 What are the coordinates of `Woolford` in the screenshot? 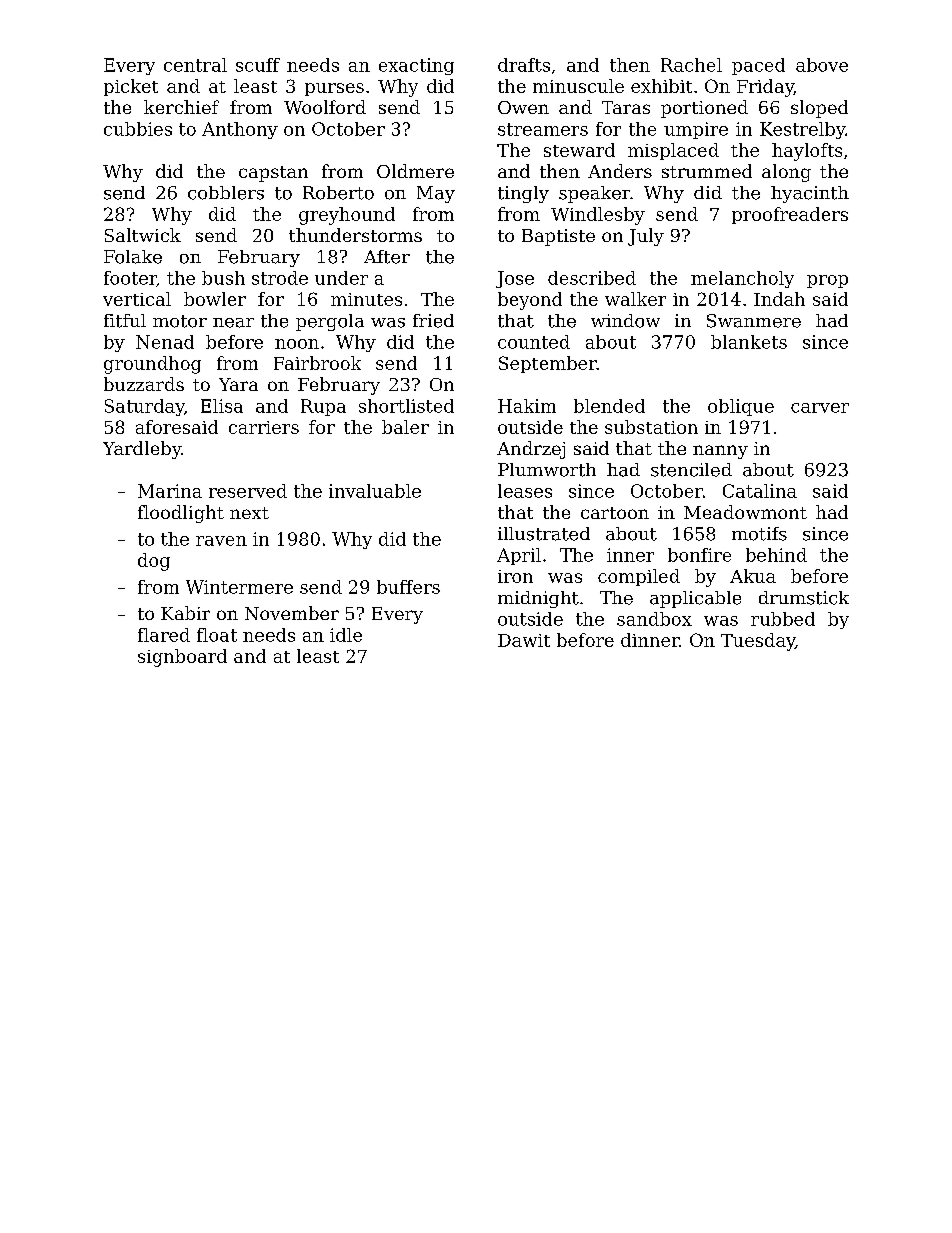 It's located at (325, 107).
